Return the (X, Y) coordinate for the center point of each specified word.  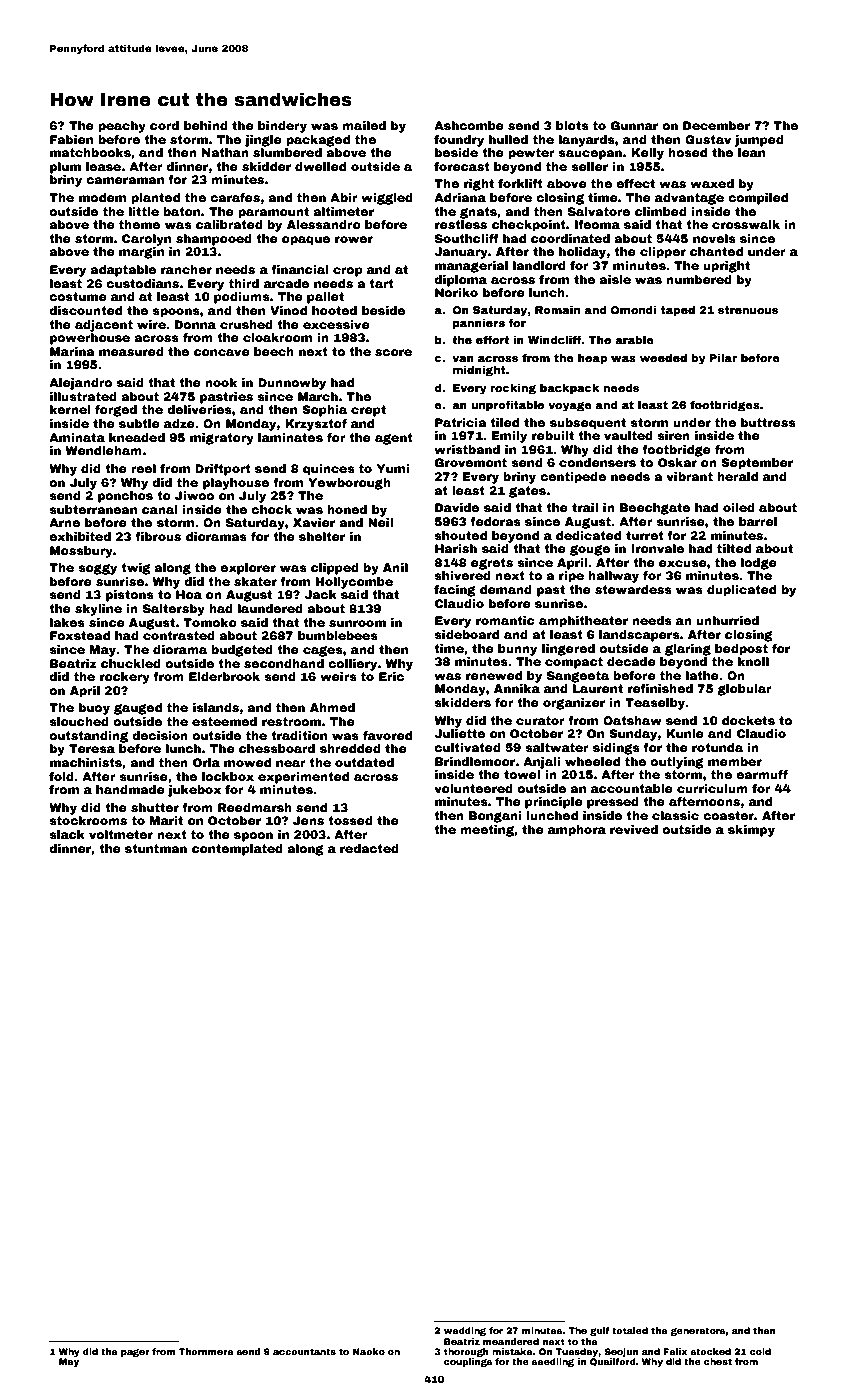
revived (634, 829)
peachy (122, 127)
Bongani (495, 817)
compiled (758, 199)
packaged (318, 141)
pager (135, 1353)
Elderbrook (224, 676)
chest (718, 1361)
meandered (511, 1341)
